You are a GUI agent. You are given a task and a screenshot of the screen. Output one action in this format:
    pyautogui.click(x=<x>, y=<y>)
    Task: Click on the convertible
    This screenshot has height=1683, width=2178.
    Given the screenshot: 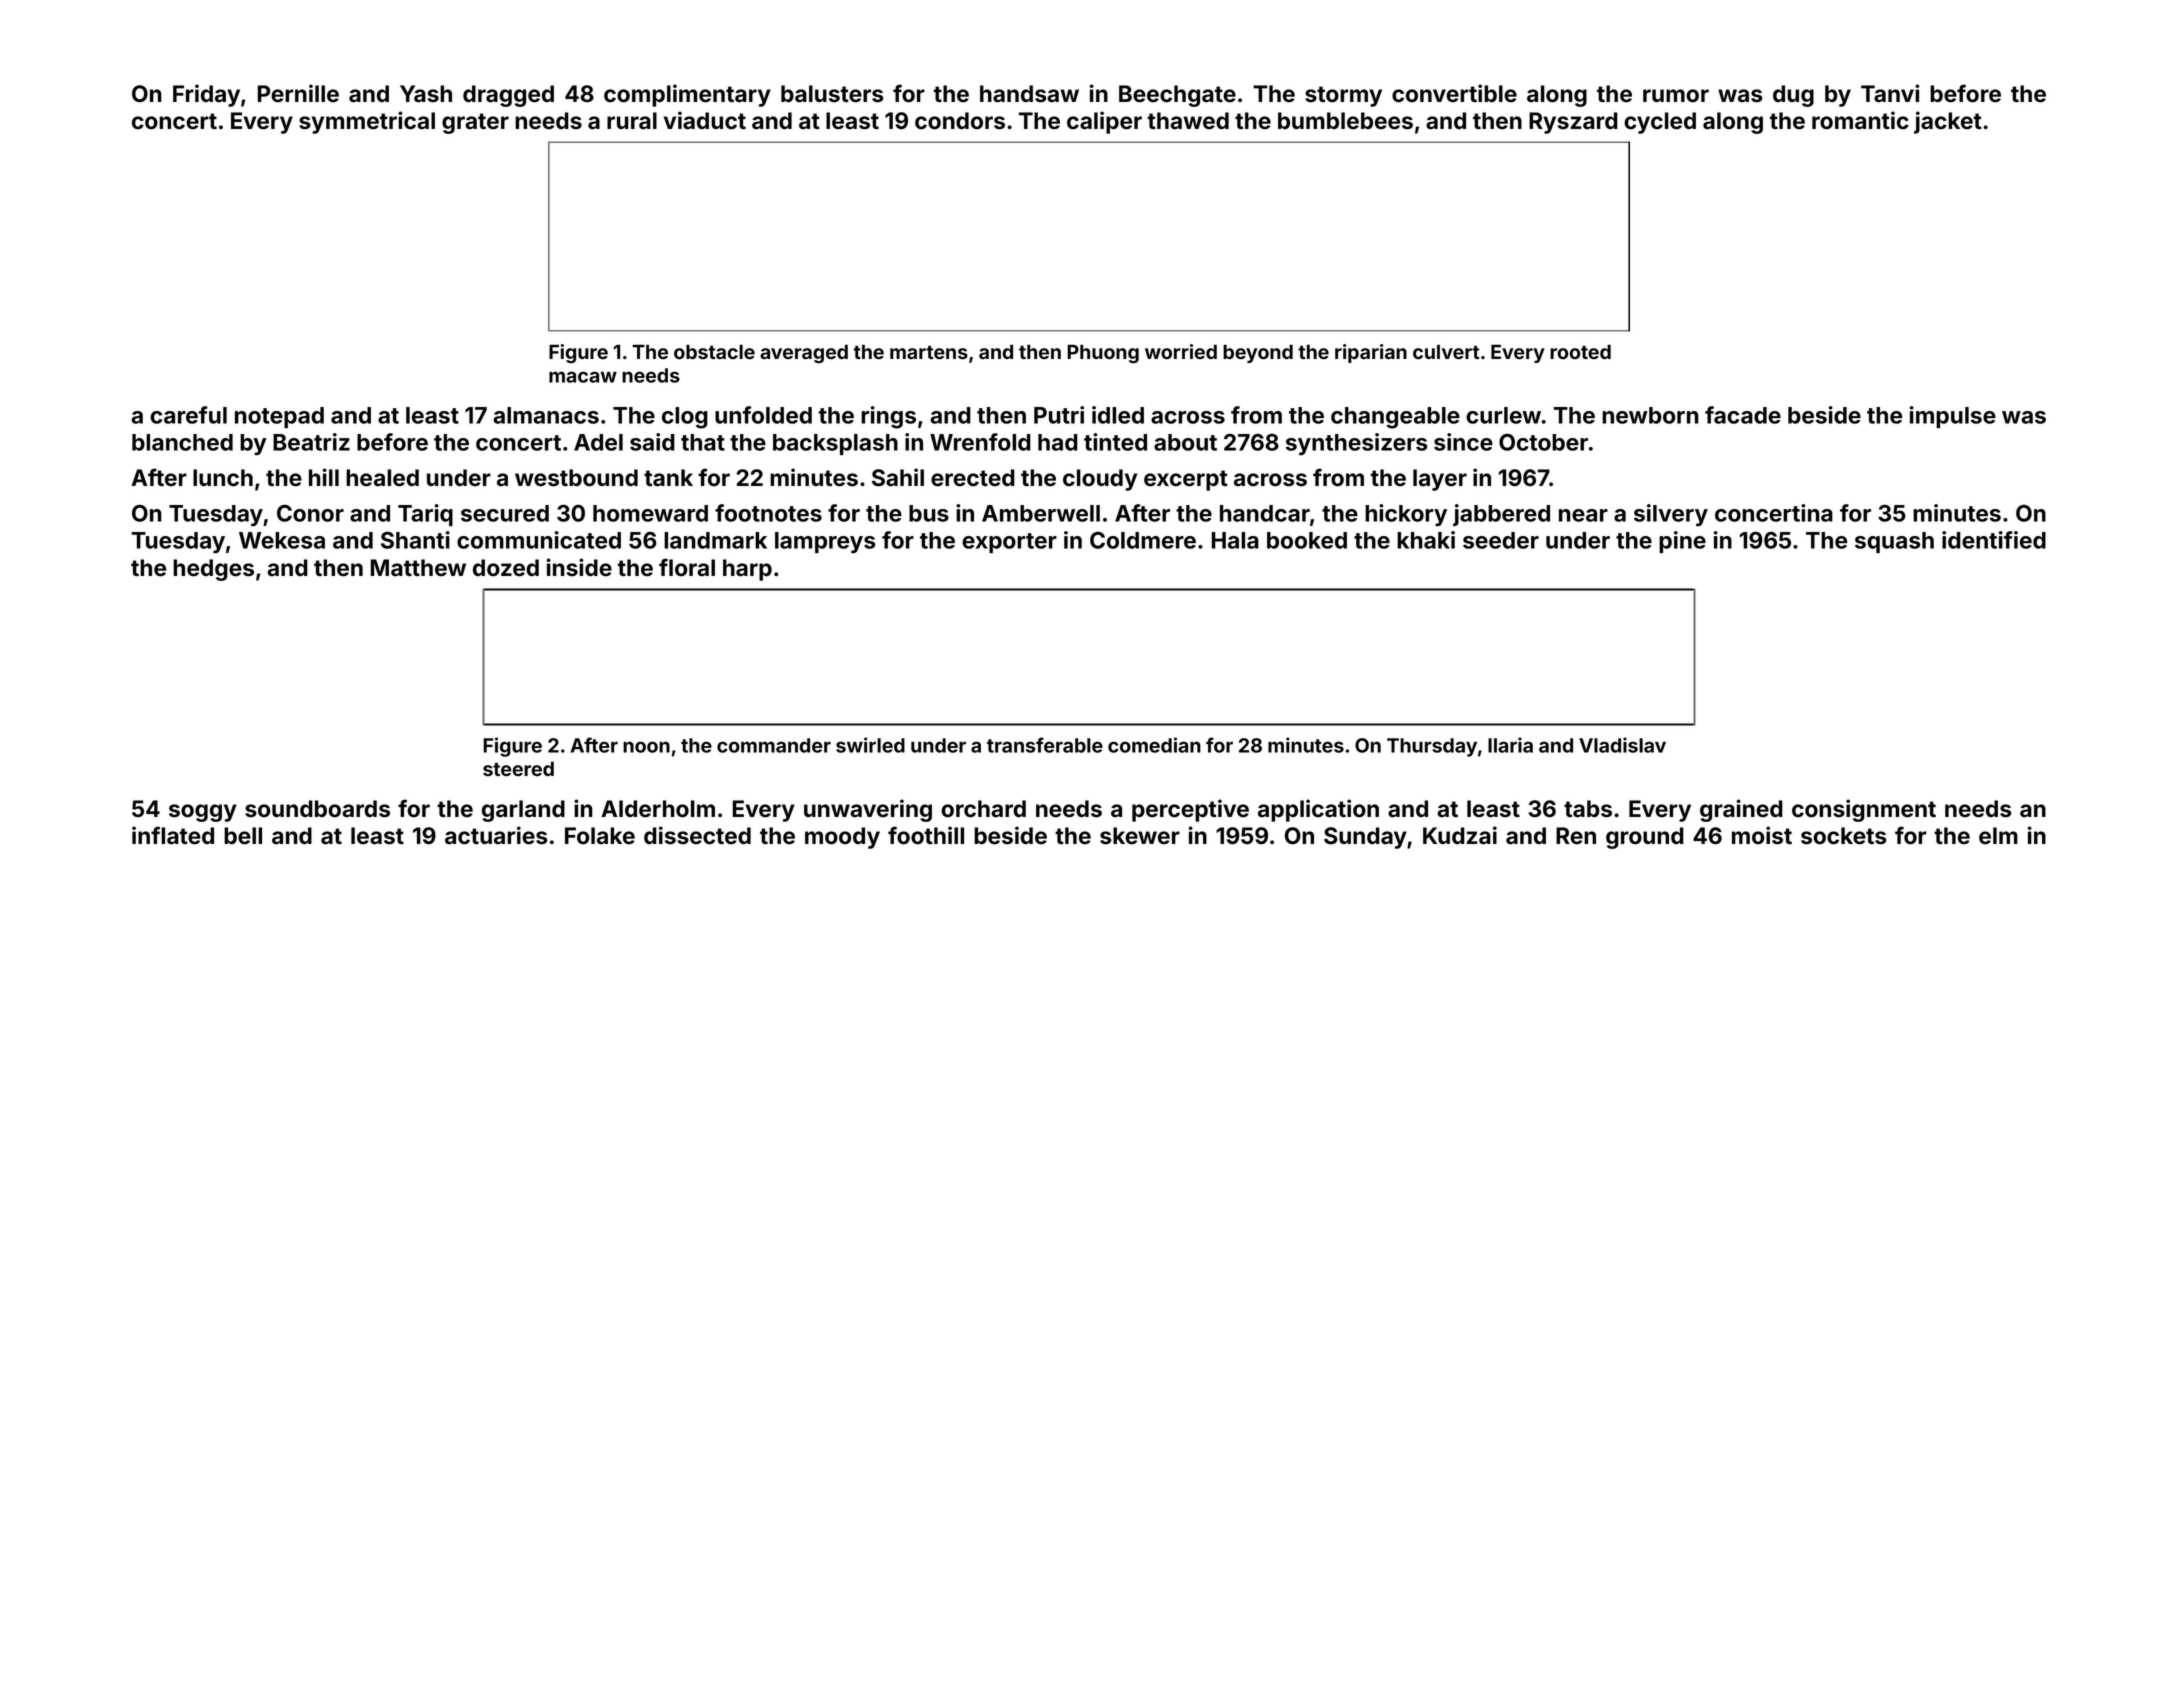 What is the action you would take?
    pyautogui.click(x=1454, y=93)
